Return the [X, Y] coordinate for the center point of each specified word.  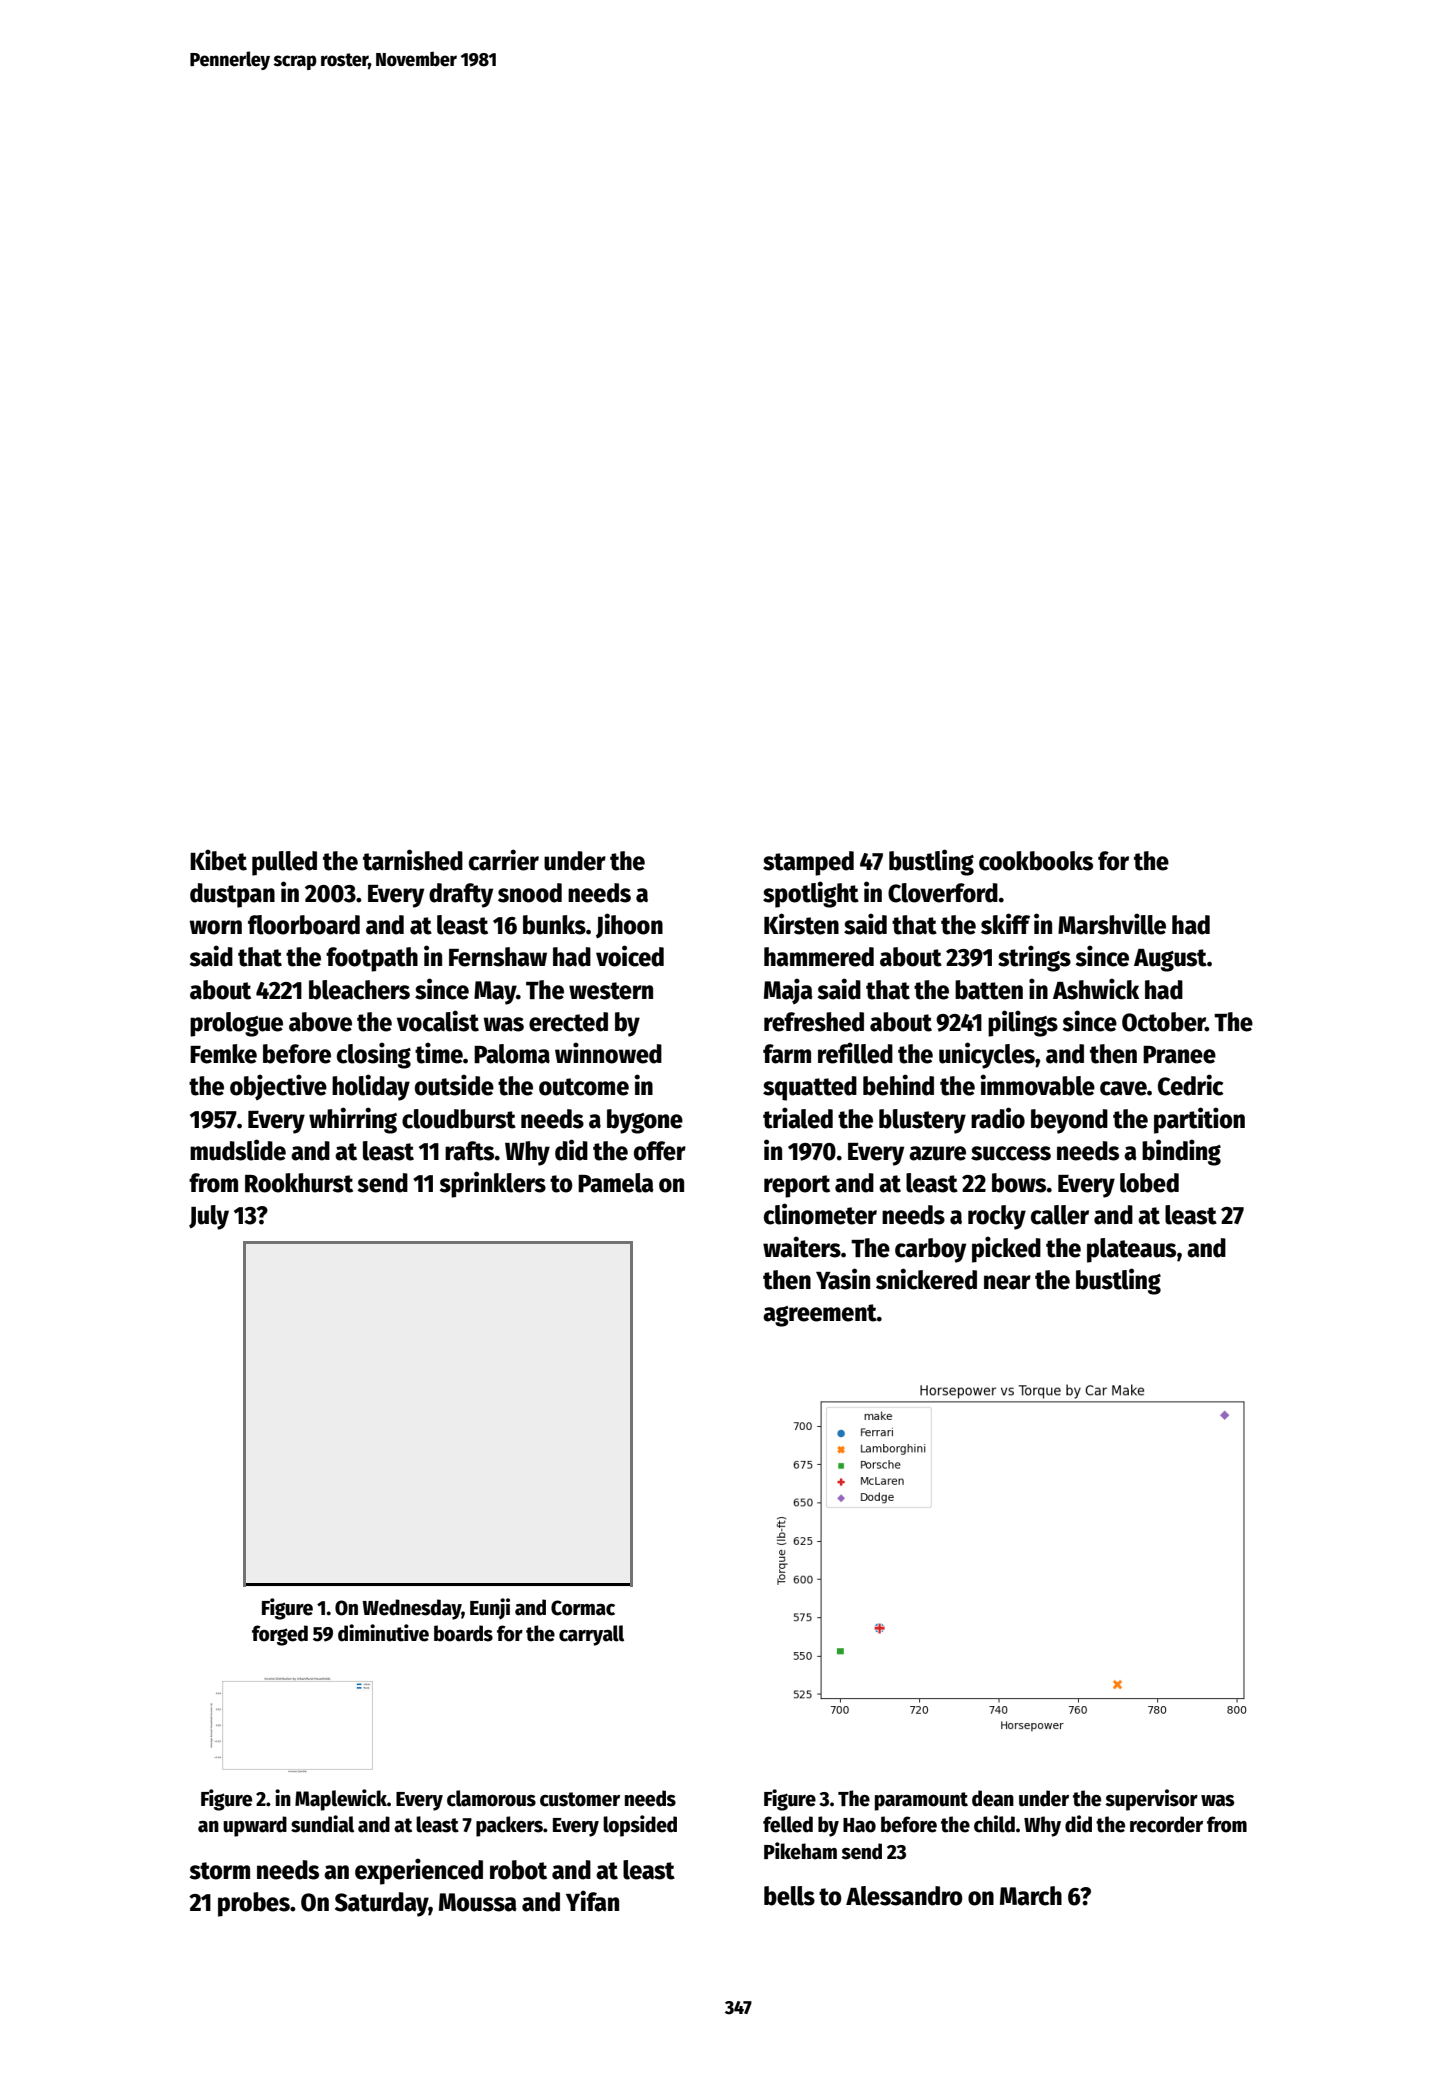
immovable [1038, 1085]
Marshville [1112, 924]
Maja [788, 991]
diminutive [383, 1633]
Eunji [490, 1609]
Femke [223, 1054]
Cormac [583, 1608]
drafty [461, 895]
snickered [926, 1279]
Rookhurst [299, 1183]
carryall [591, 1635]
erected [568, 1022]
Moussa [478, 1902]
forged [280, 1635]
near [1007, 1282]
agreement [820, 1315]
